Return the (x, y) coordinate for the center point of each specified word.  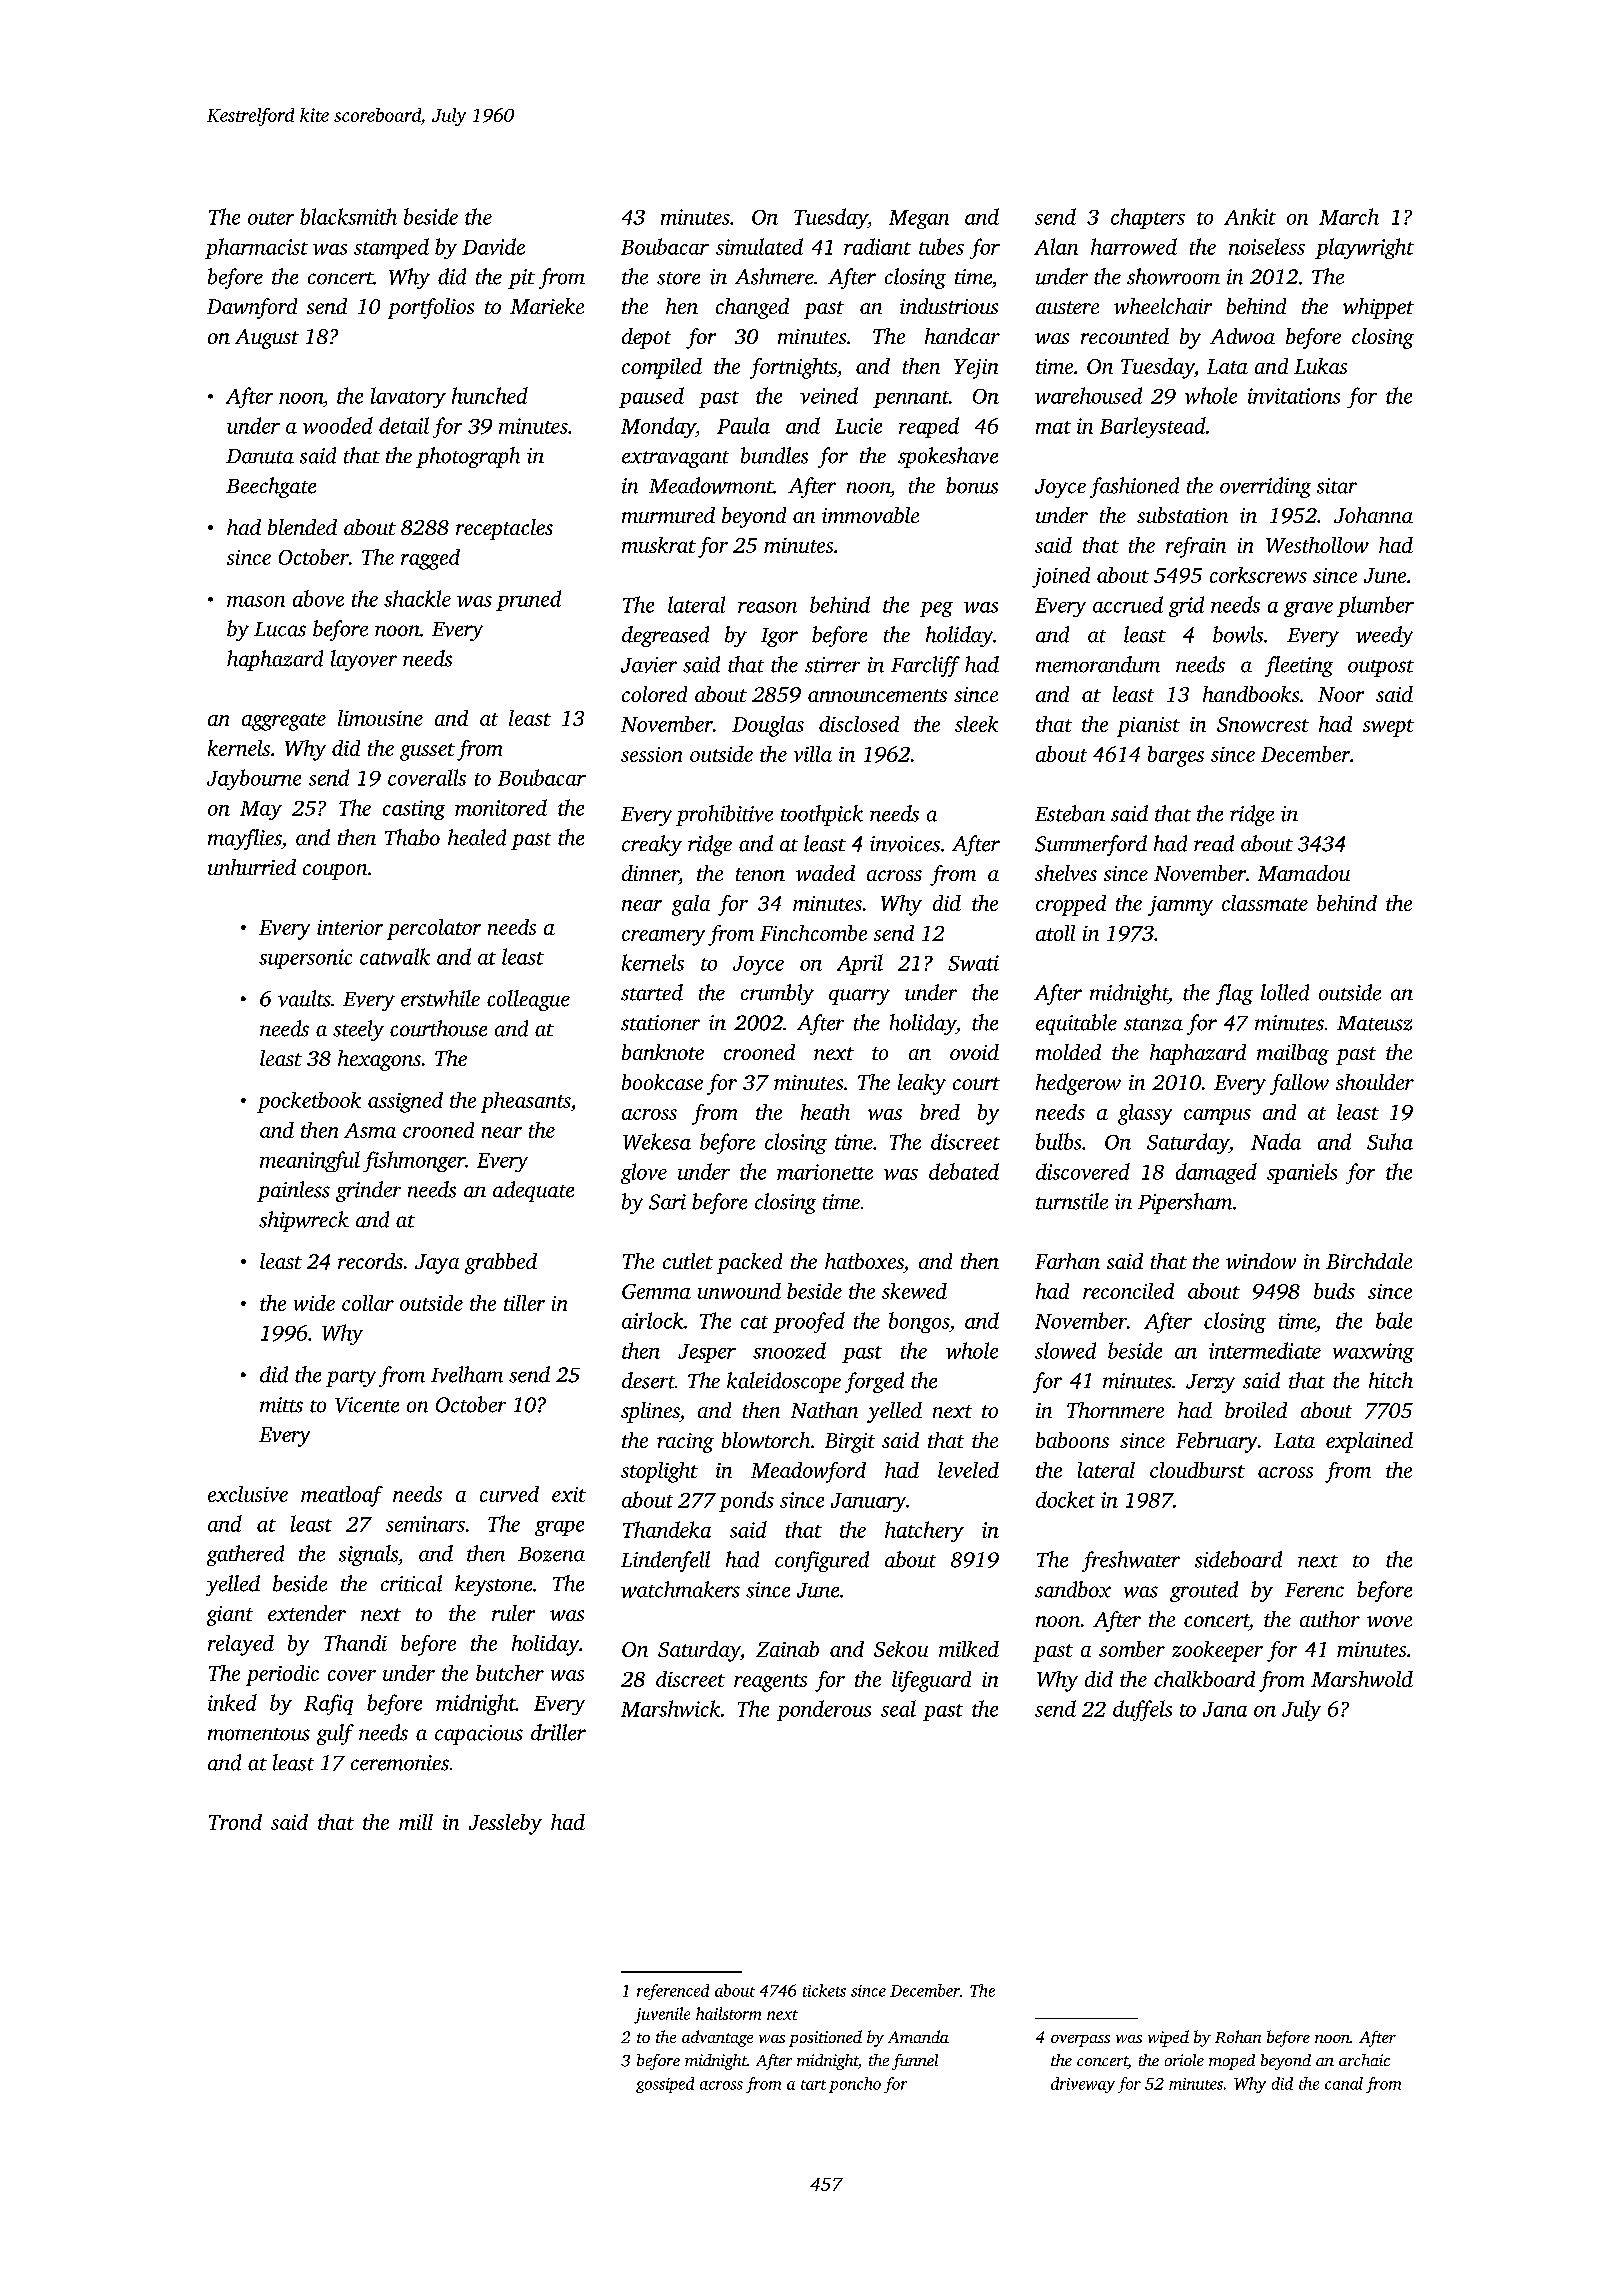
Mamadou (1304, 873)
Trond (235, 1822)
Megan (919, 219)
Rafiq (328, 1704)
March (1349, 216)
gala (691, 905)
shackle (417, 598)
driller (558, 1732)
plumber (1375, 606)
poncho (855, 2085)
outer (271, 218)
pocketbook (309, 1102)
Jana (1225, 1709)
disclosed (859, 724)
